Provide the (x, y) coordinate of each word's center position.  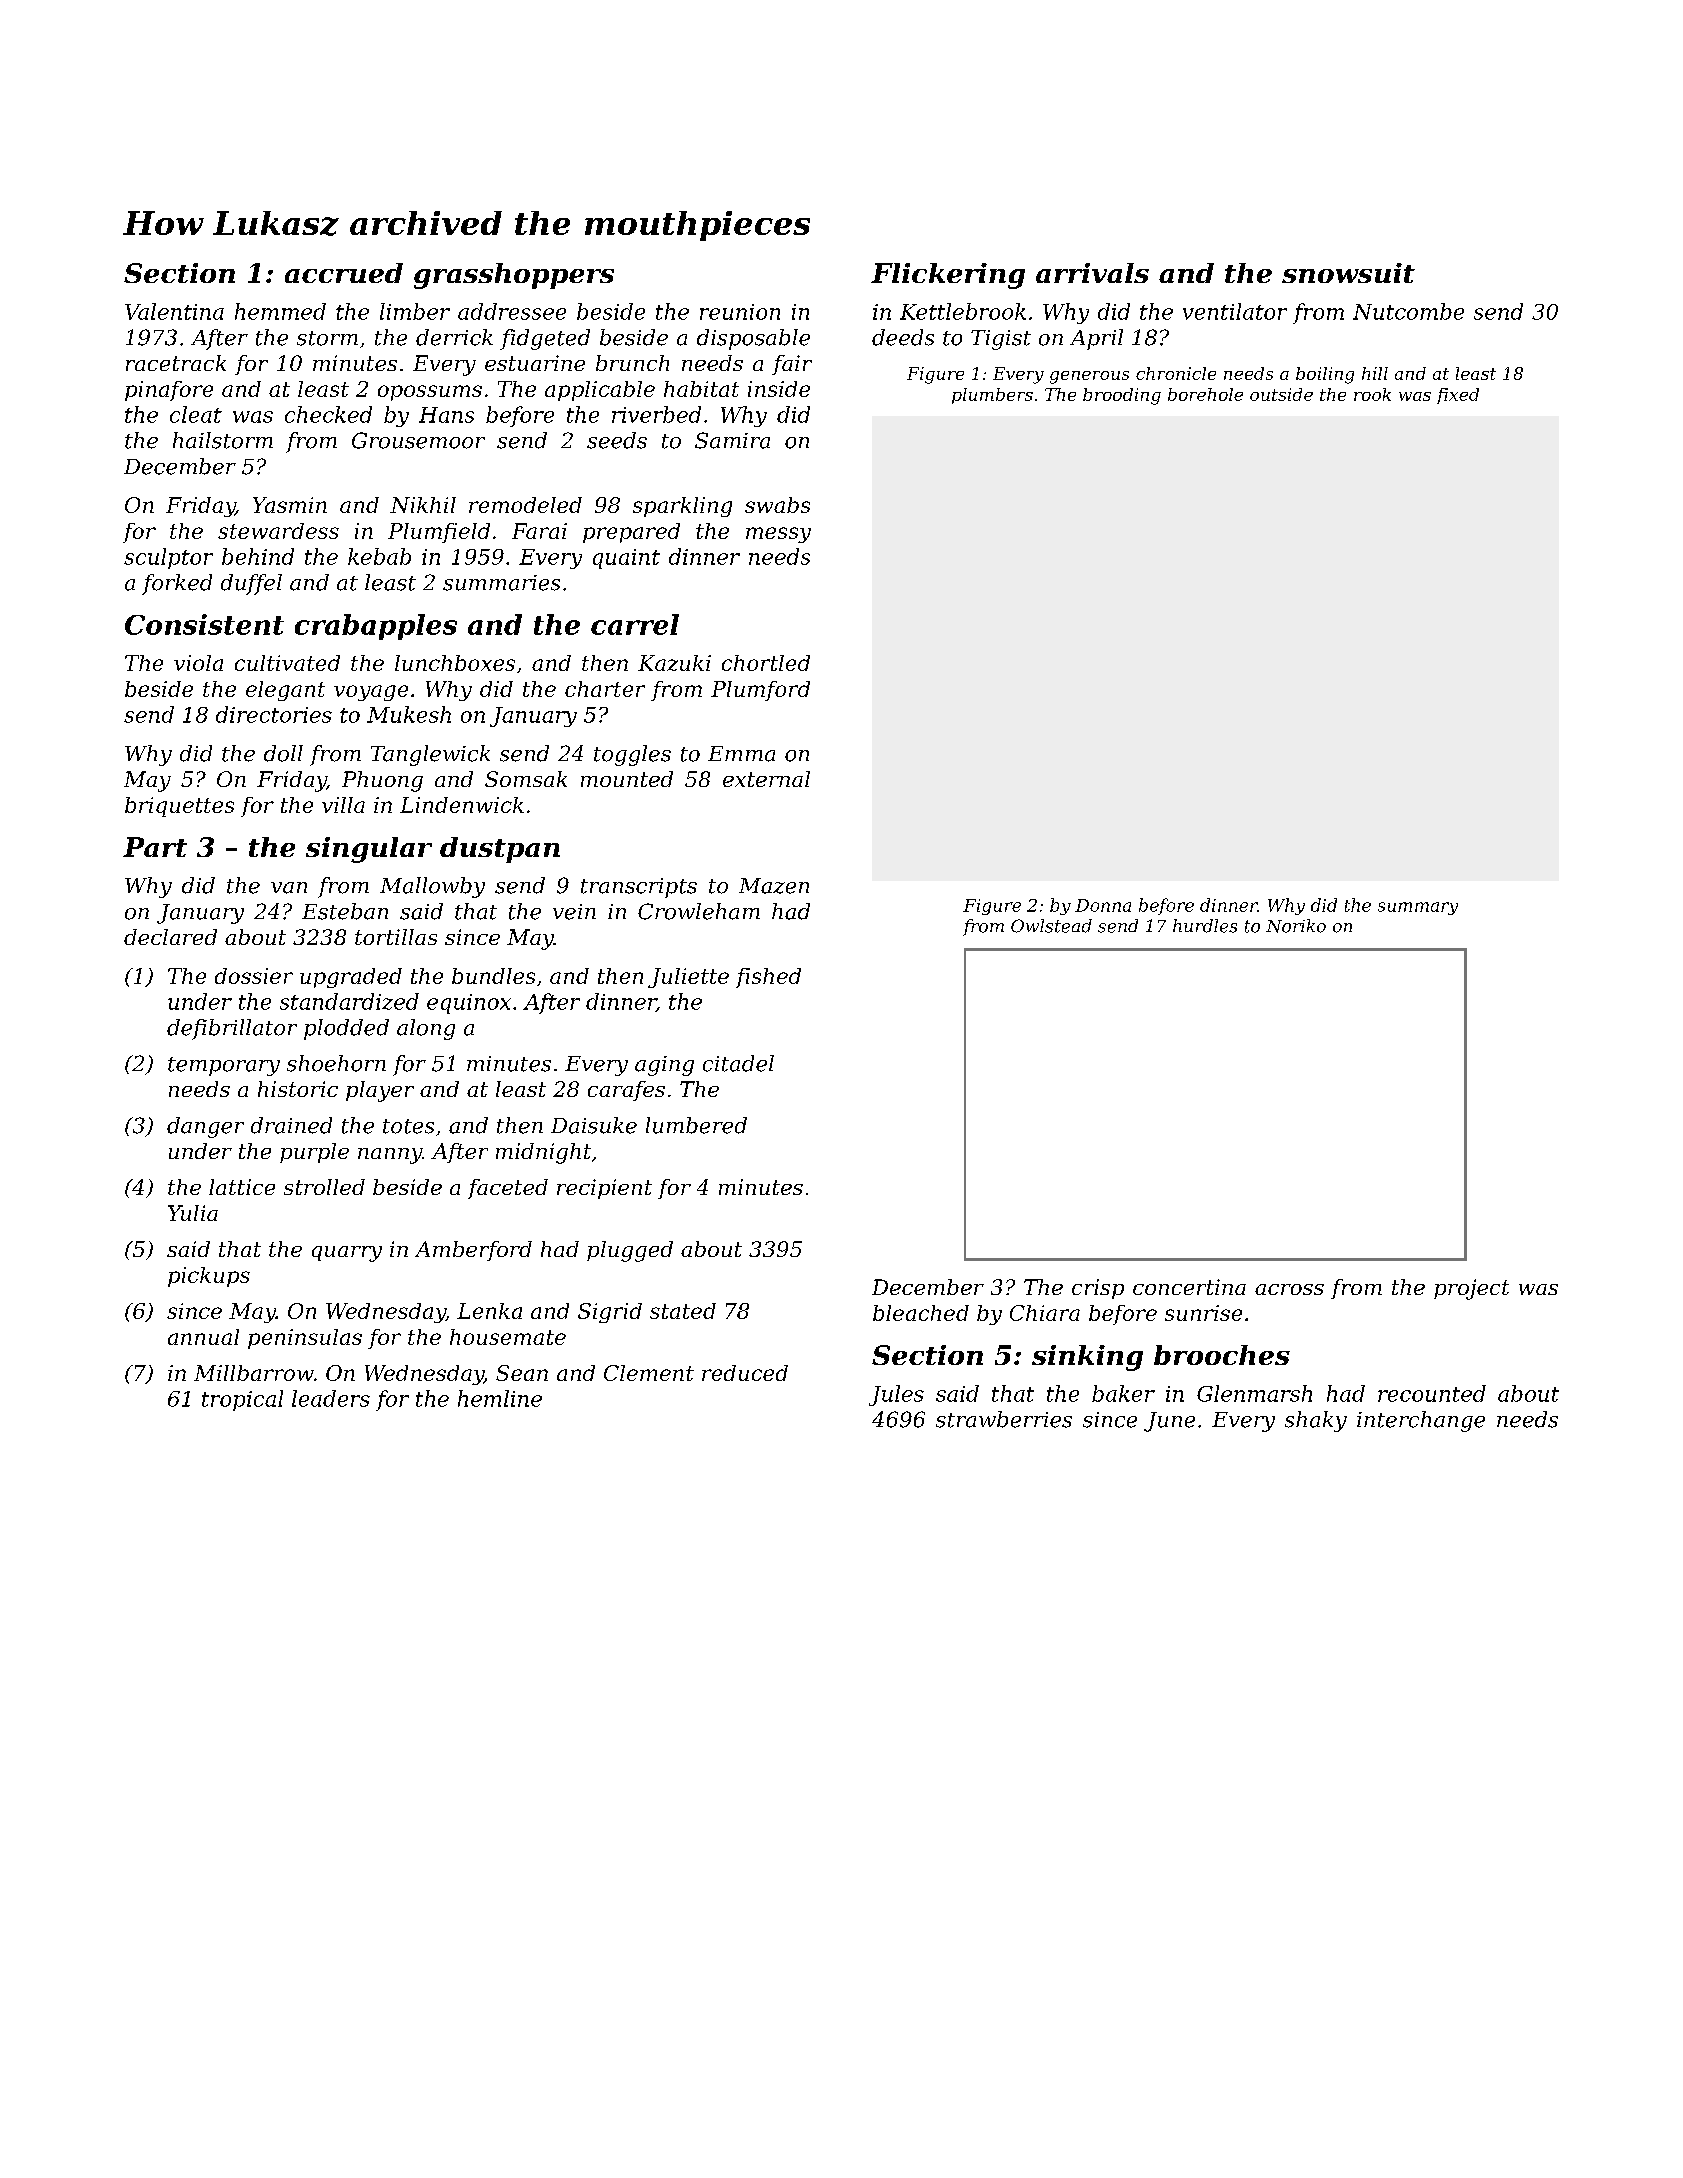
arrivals (1092, 273)
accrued (344, 273)
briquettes (179, 807)
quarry (347, 1254)
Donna (1103, 905)
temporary (224, 1066)
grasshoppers (514, 276)
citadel (738, 1063)
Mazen (774, 886)
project (1471, 1289)
